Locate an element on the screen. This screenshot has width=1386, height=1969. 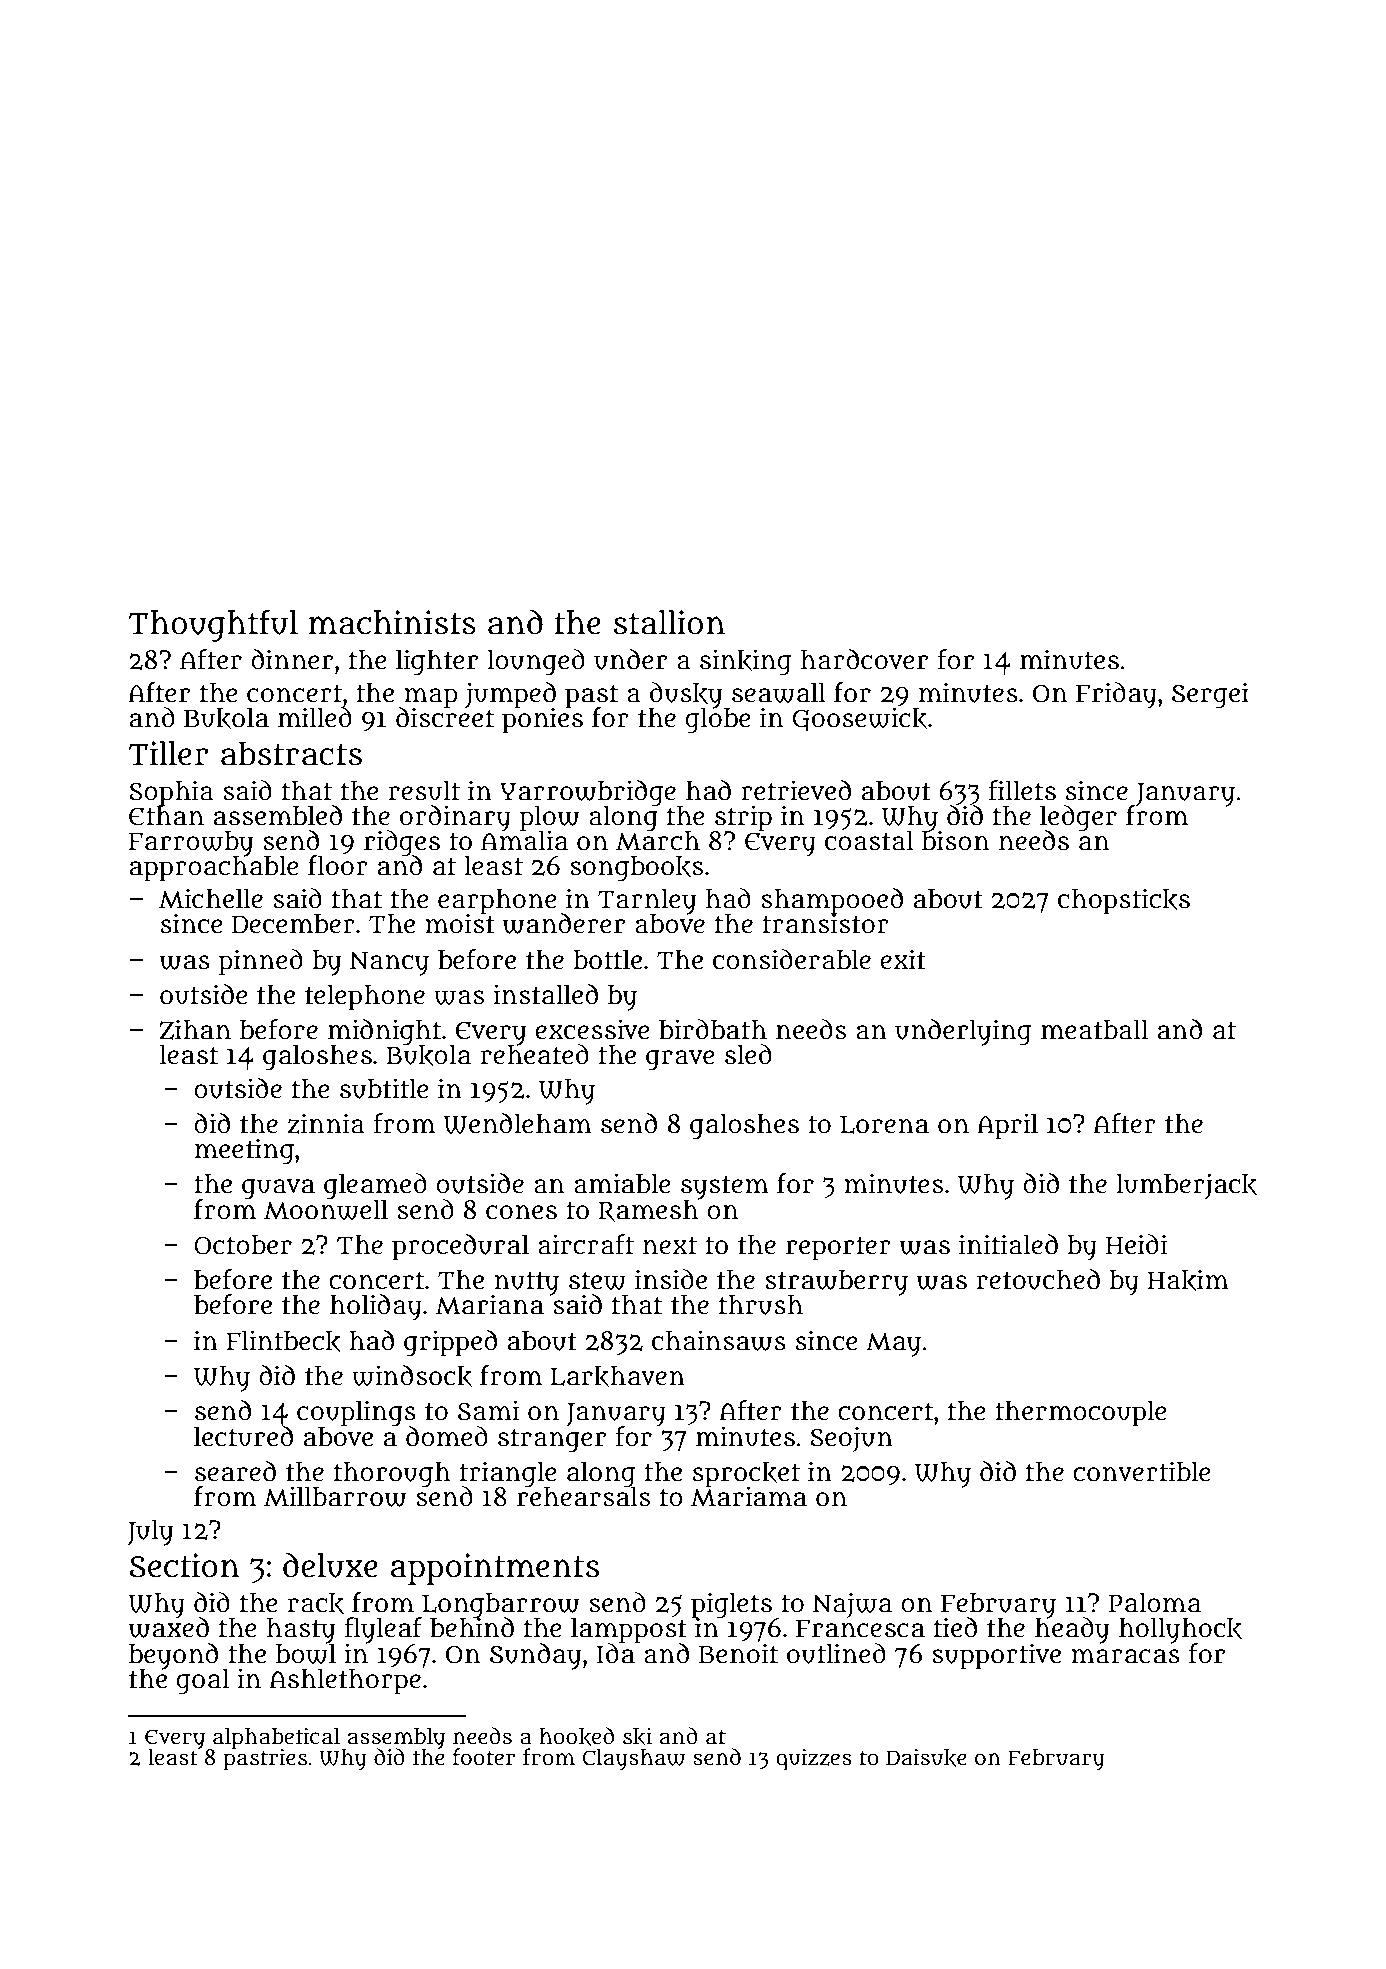
Tiller is located at coordinates (169, 753).
